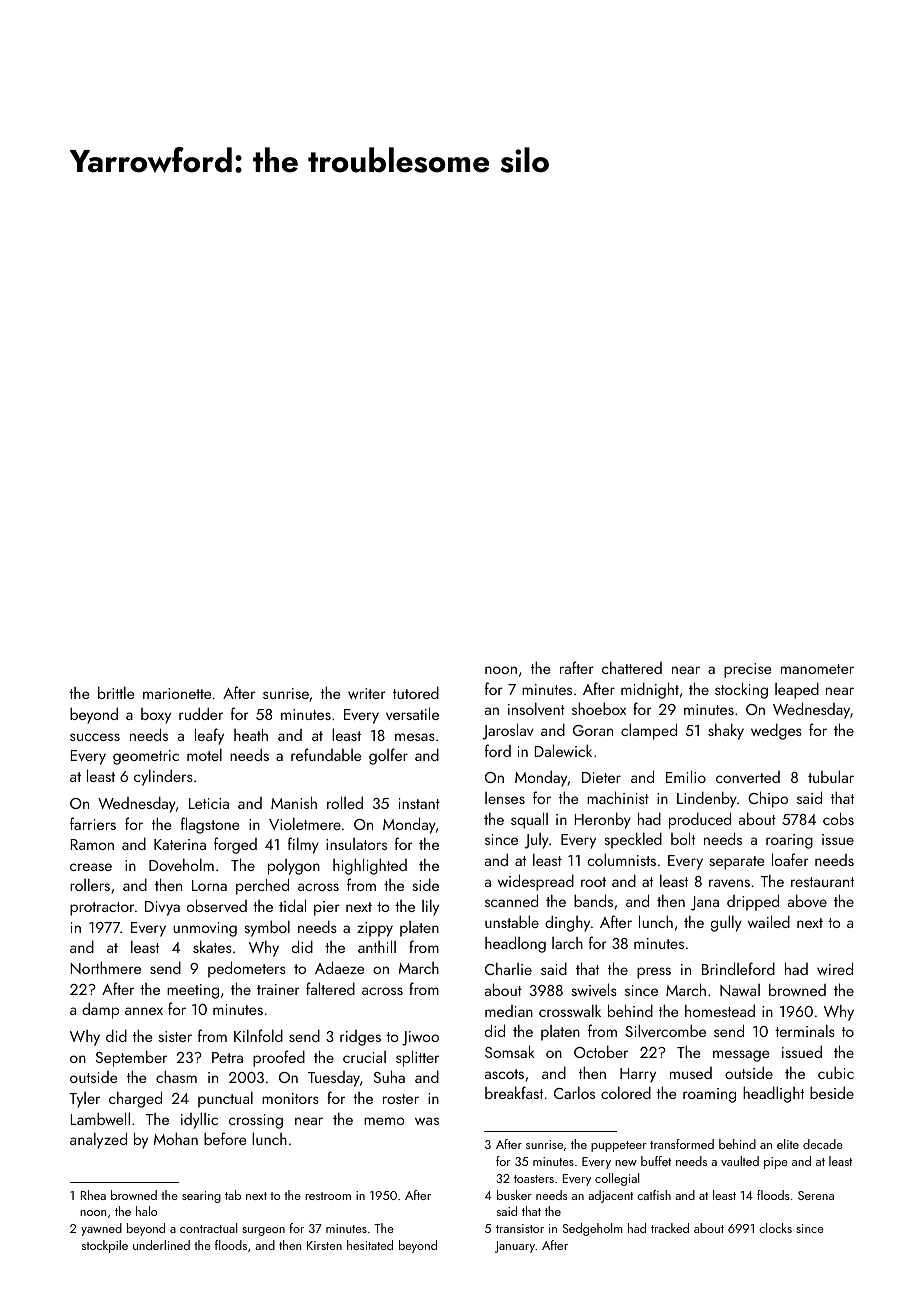 The height and width of the screenshot is (1314, 924). Describe the element at coordinates (747, 670) in the screenshot. I see `precise` at that location.
